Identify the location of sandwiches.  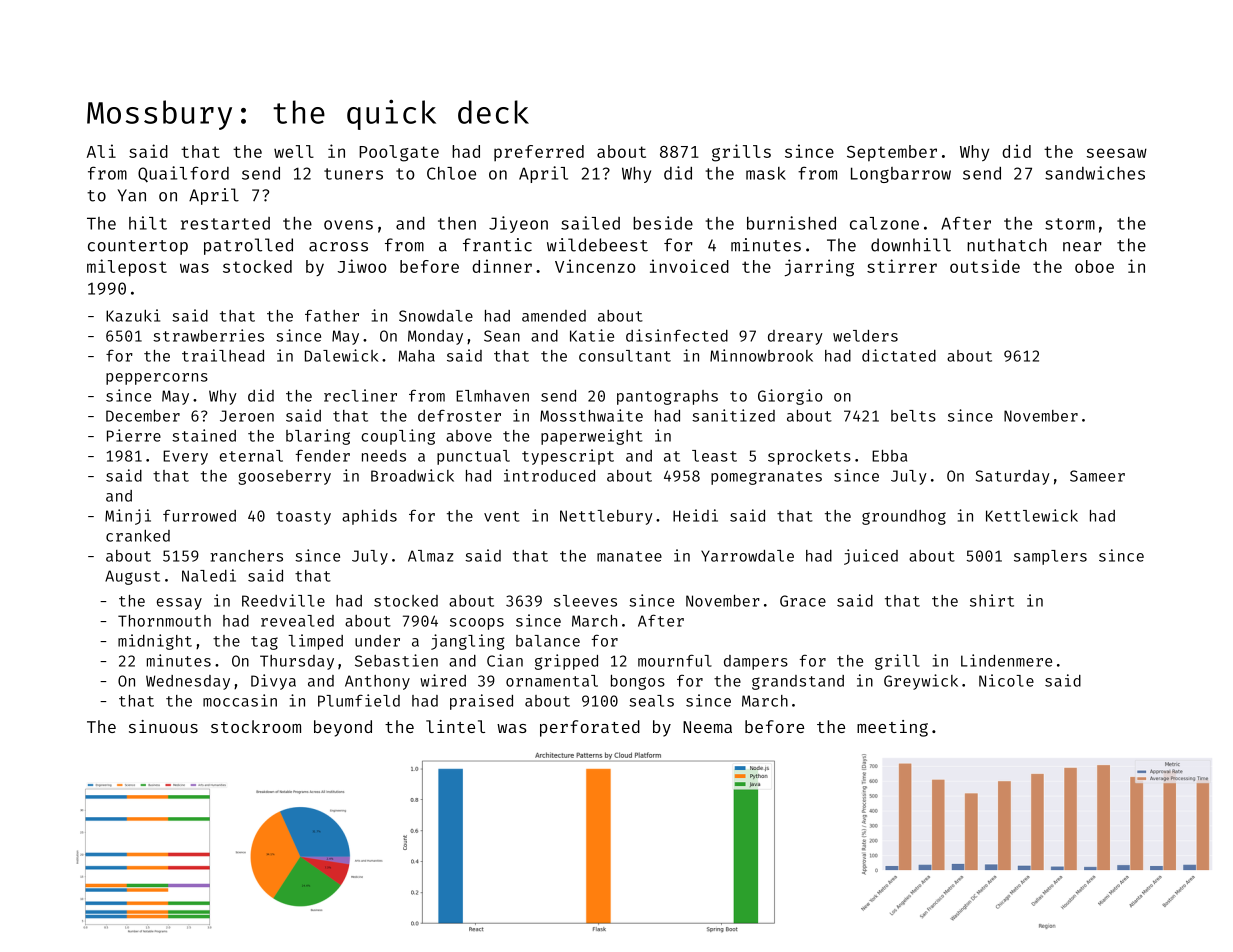
(1095, 173).
